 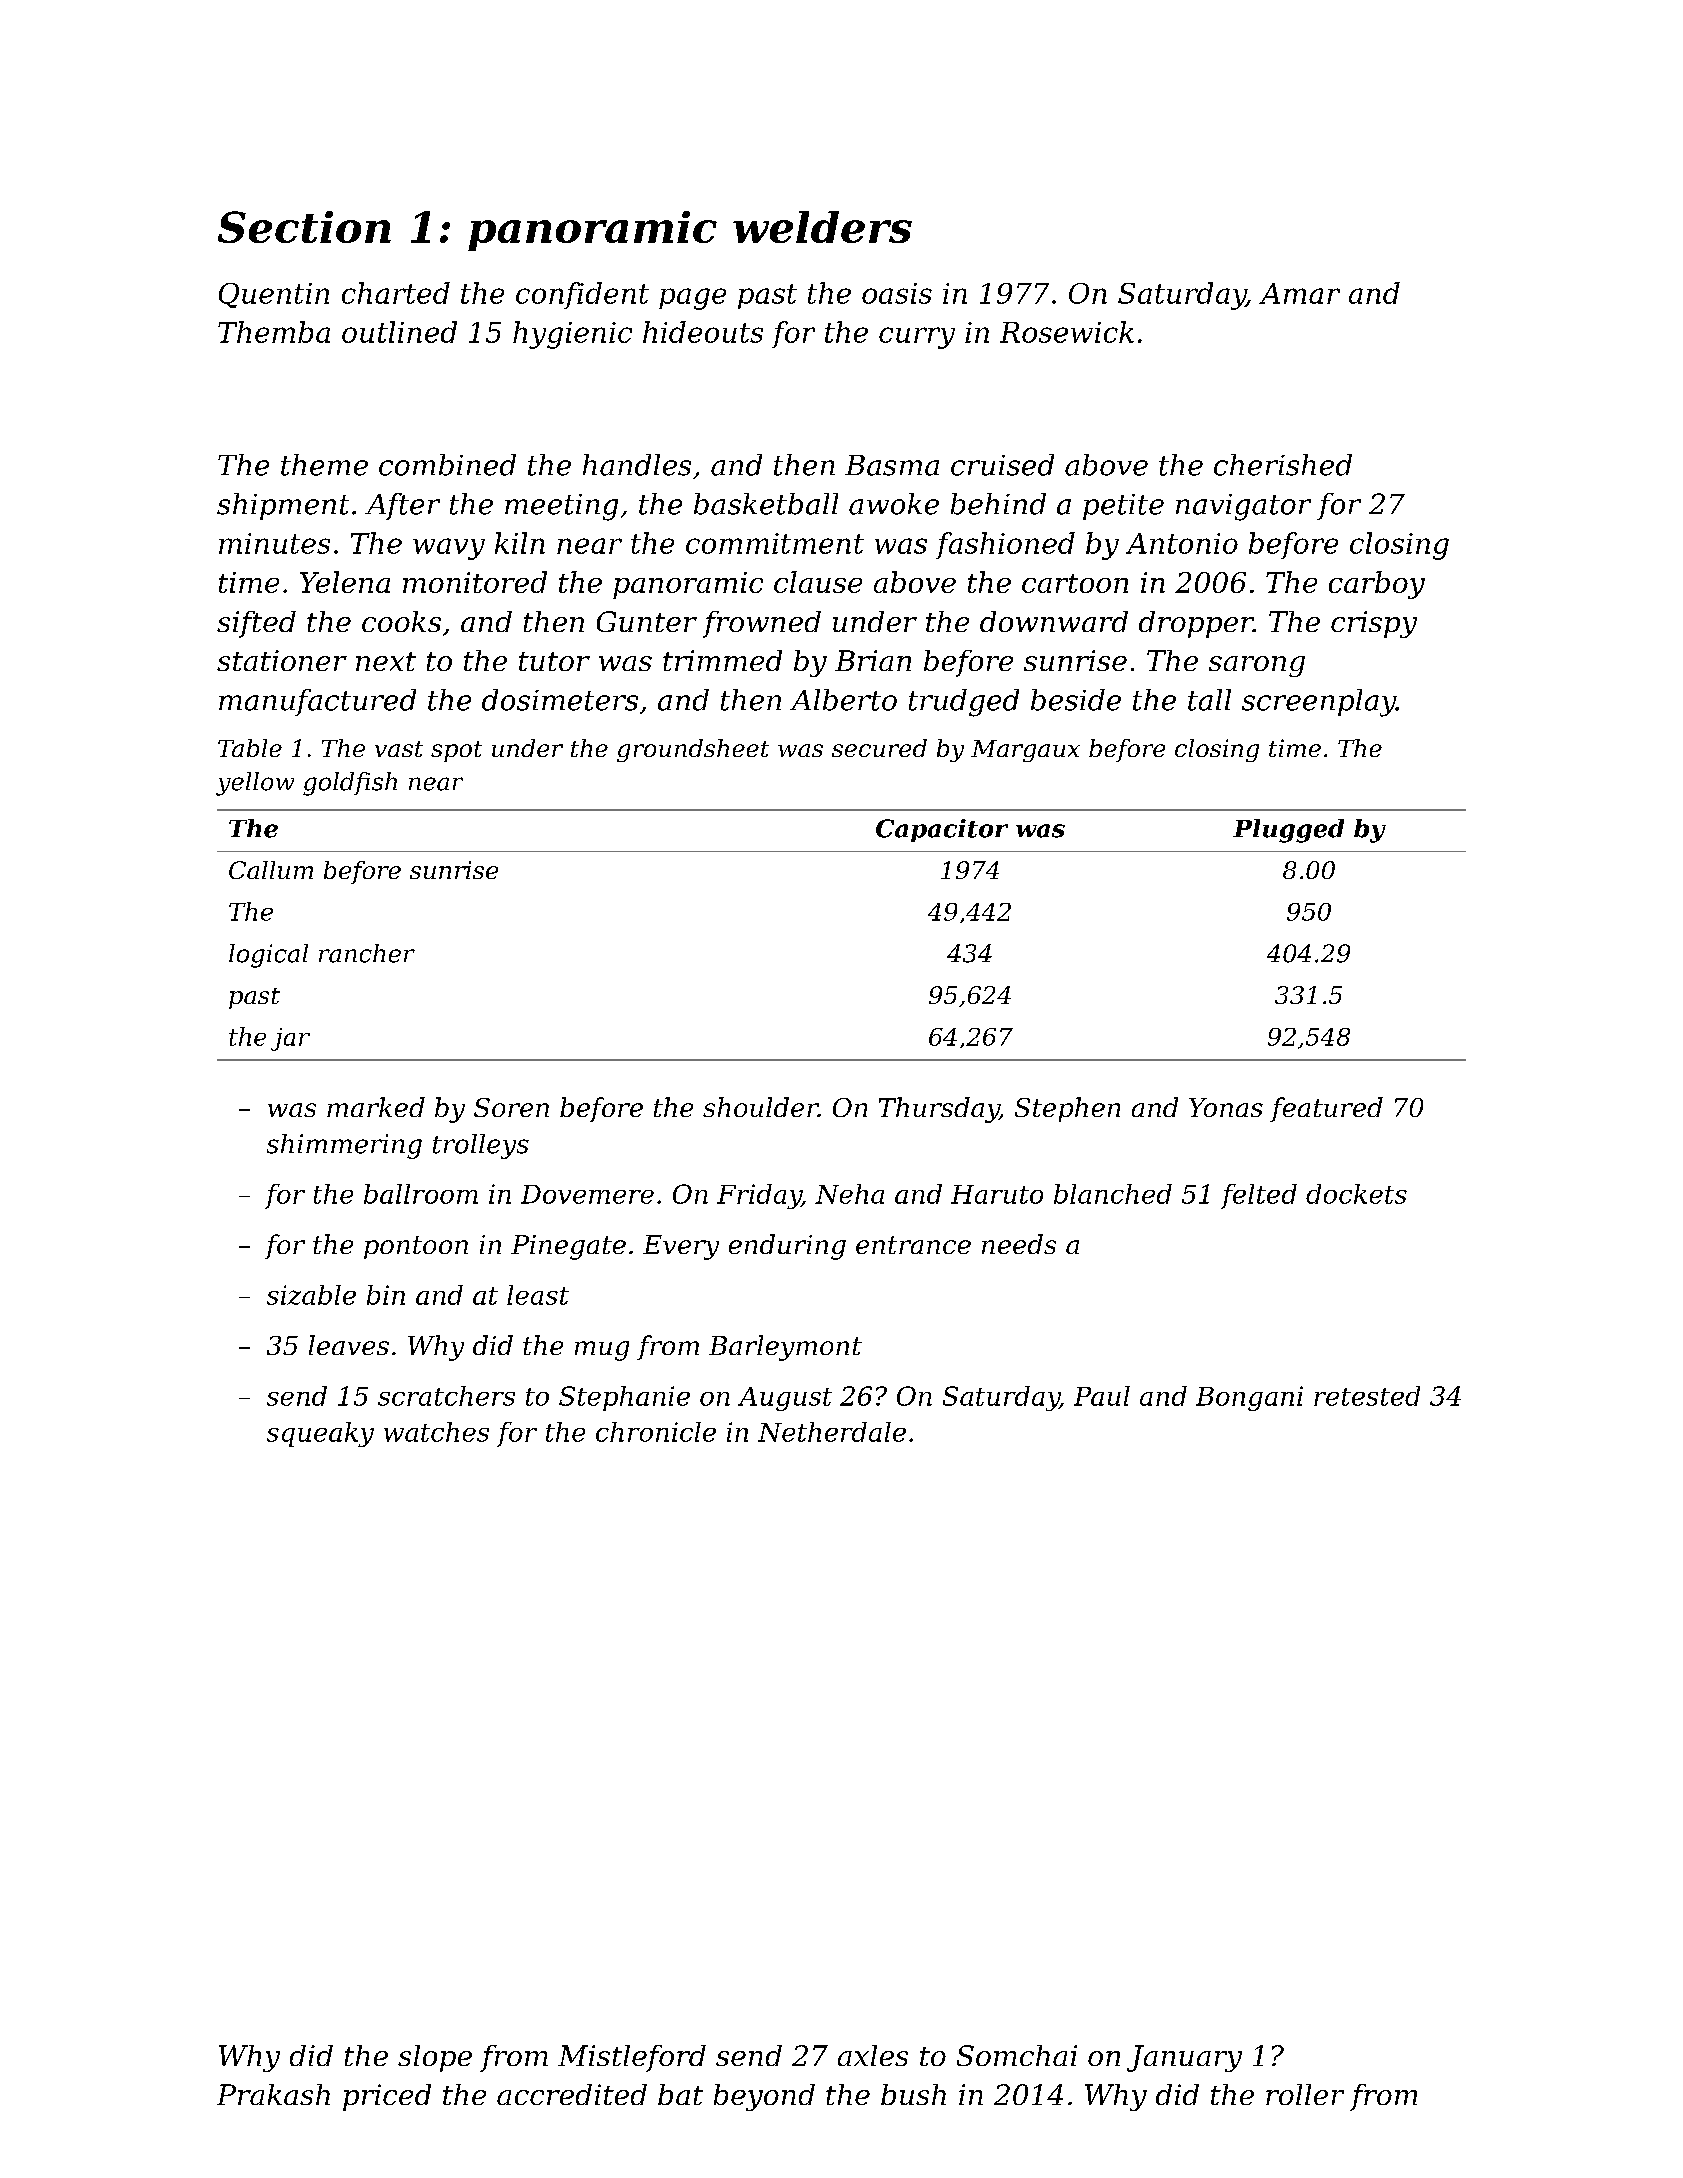 I want to click on featured, so click(x=1326, y=1109).
